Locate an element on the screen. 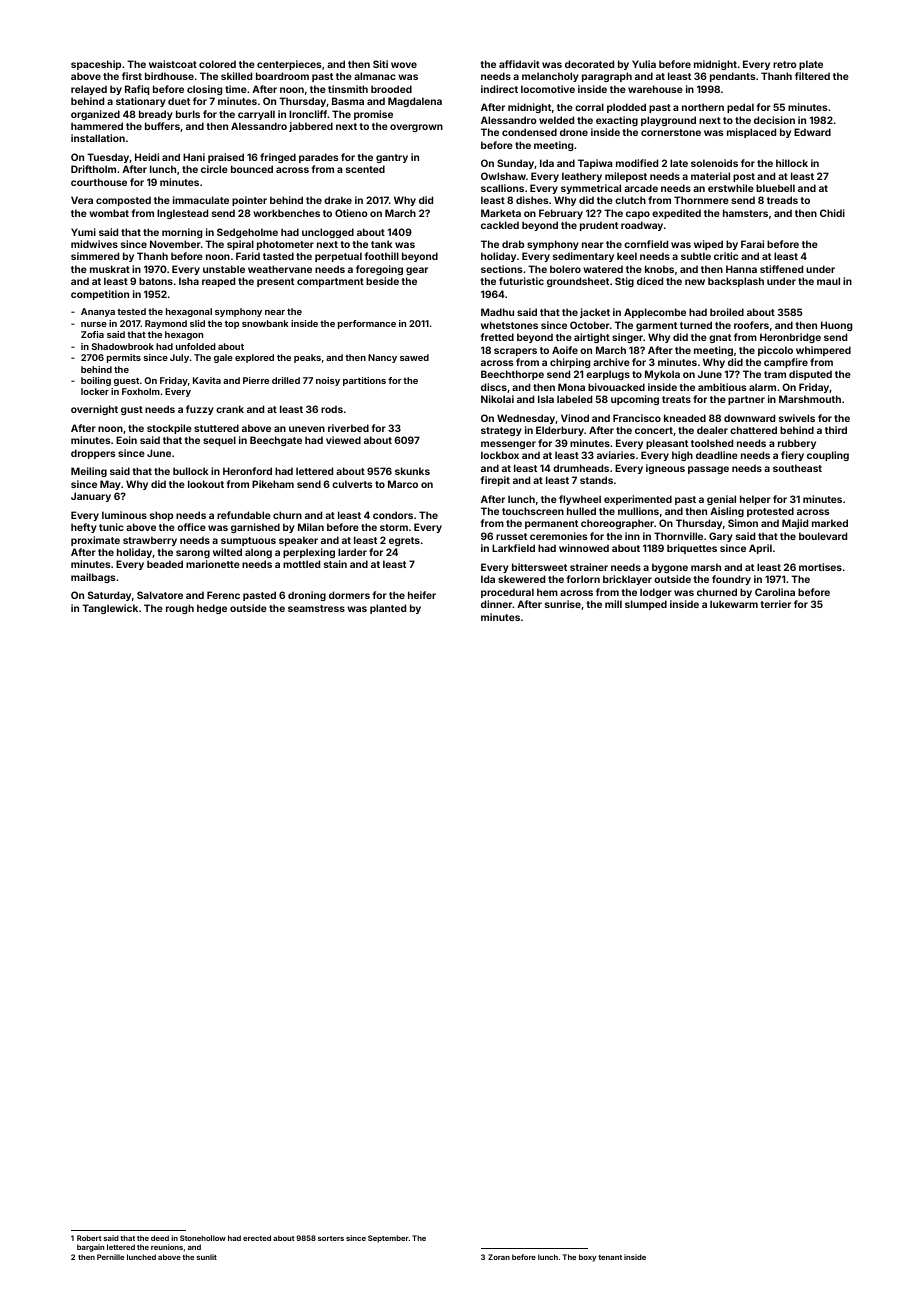 The image size is (924, 1308). gnat is located at coordinates (720, 338).
